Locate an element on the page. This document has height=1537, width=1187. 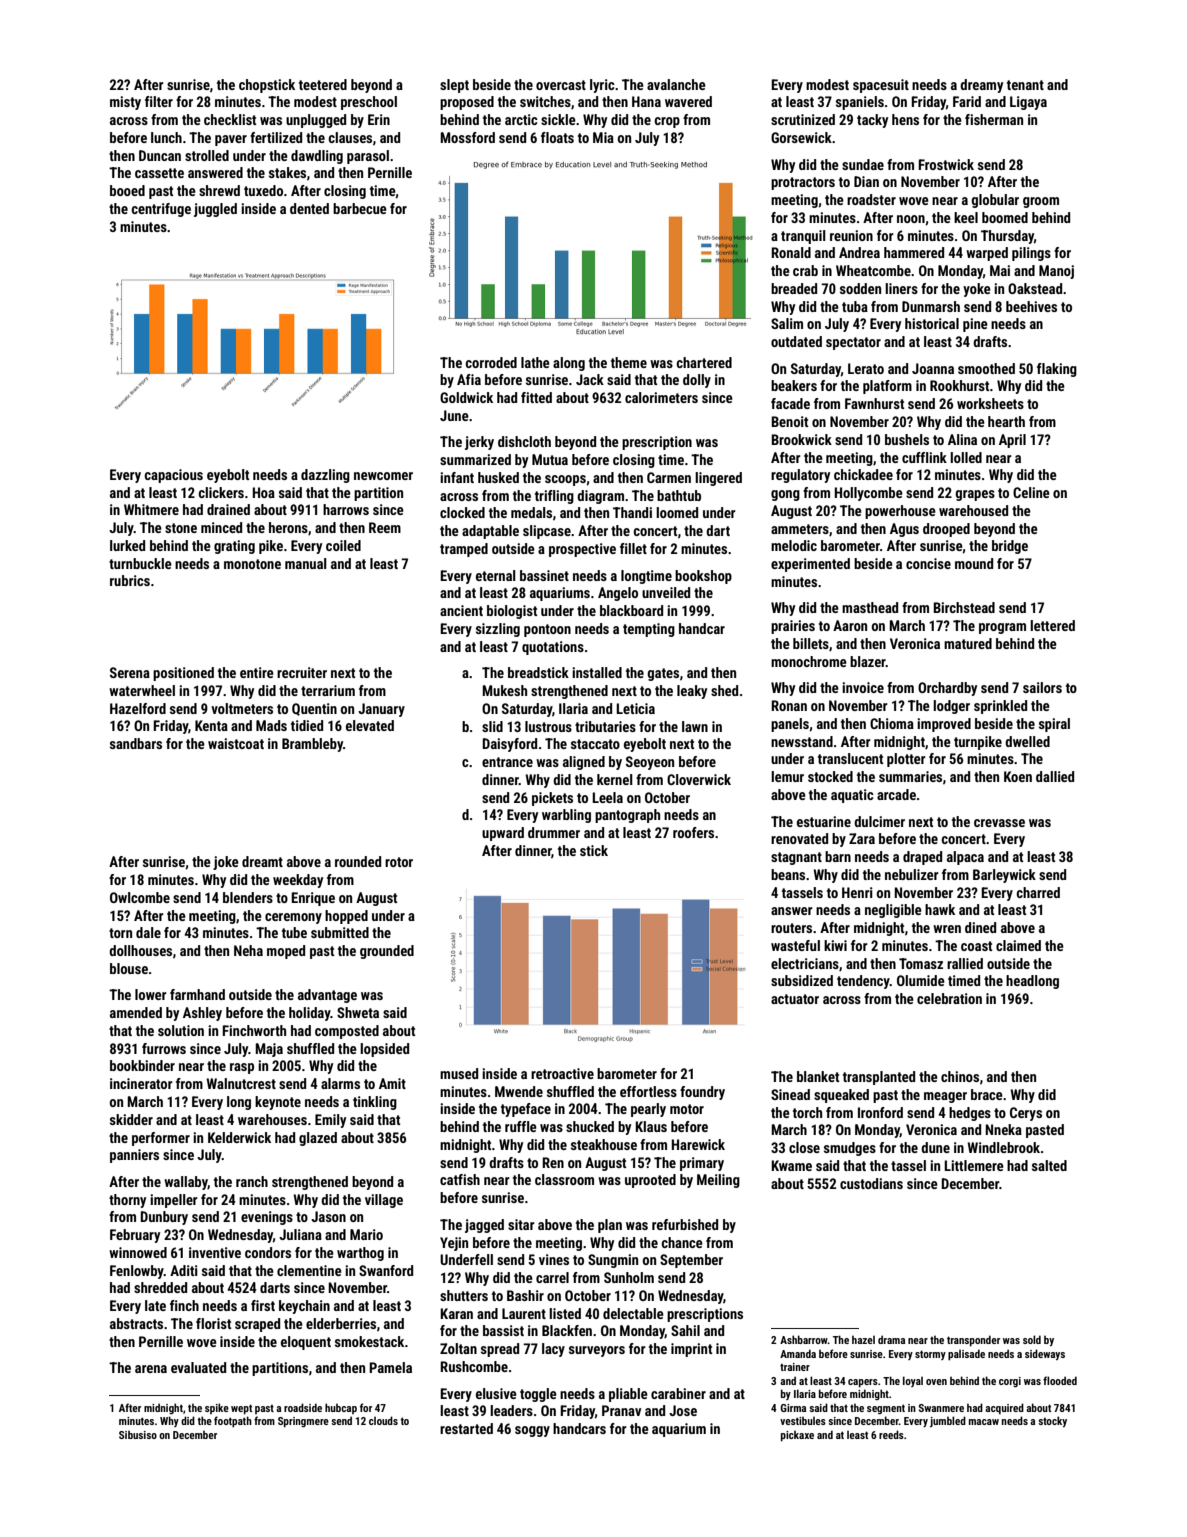
composted is located at coordinates (347, 1032).
